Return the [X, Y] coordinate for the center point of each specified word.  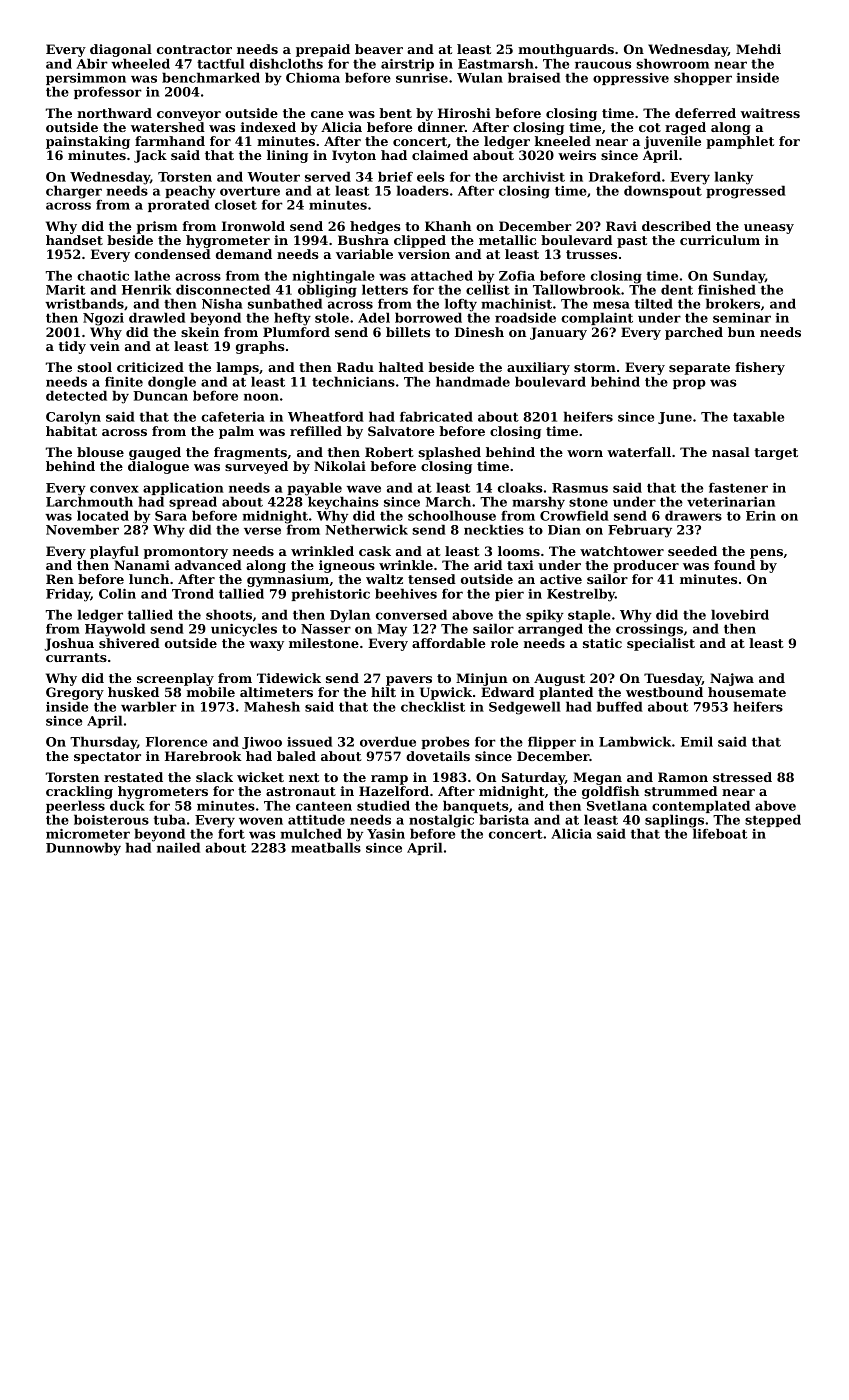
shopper [703, 78]
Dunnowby [83, 849]
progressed [746, 192]
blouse [100, 452]
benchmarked [211, 77]
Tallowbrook [577, 289]
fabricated [436, 416]
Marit [66, 290]
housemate [747, 692]
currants [76, 657]
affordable [449, 643]
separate [699, 369]
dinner [441, 127]
